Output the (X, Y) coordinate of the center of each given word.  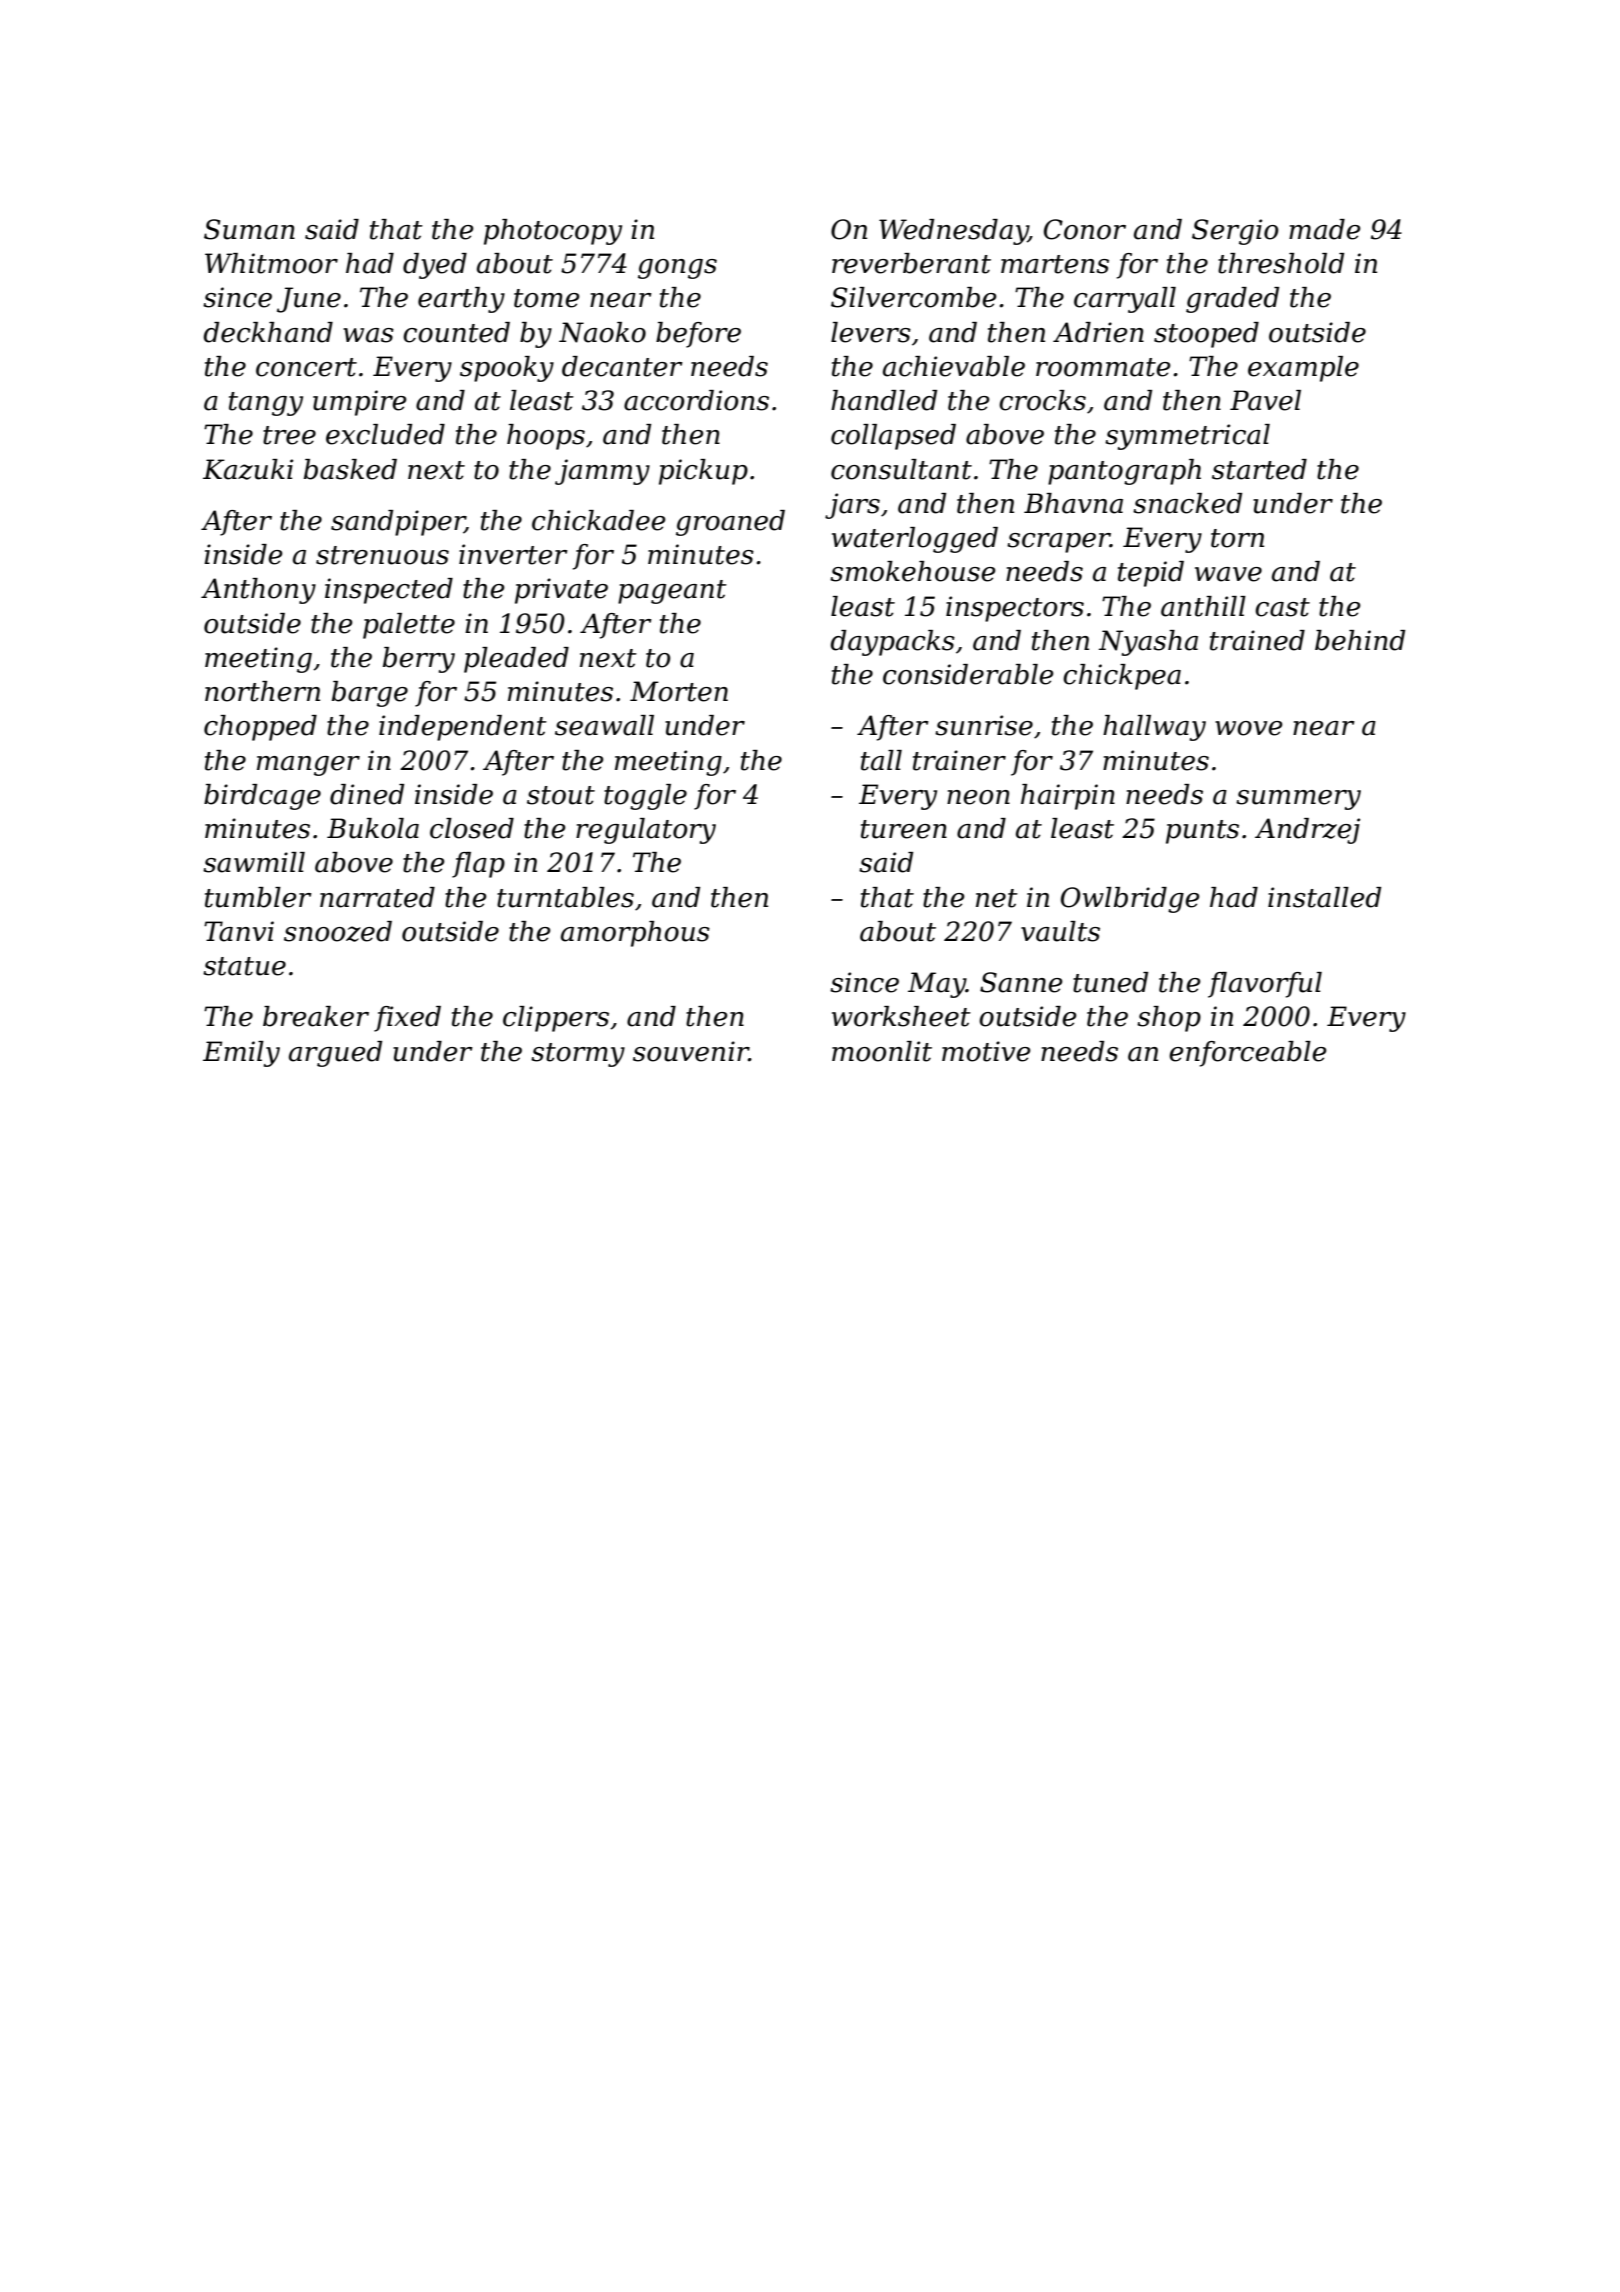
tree (289, 435)
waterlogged (915, 540)
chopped (260, 728)
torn (1237, 538)
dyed (435, 266)
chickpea (1122, 677)
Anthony (258, 591)
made (1325, 229)
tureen (904, 829)
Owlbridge (1130, 900)
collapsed (893, 437)
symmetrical (1187, 437)
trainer (959, 760)
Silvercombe (914, 297)
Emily (241, 1054)
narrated (377, 897)
